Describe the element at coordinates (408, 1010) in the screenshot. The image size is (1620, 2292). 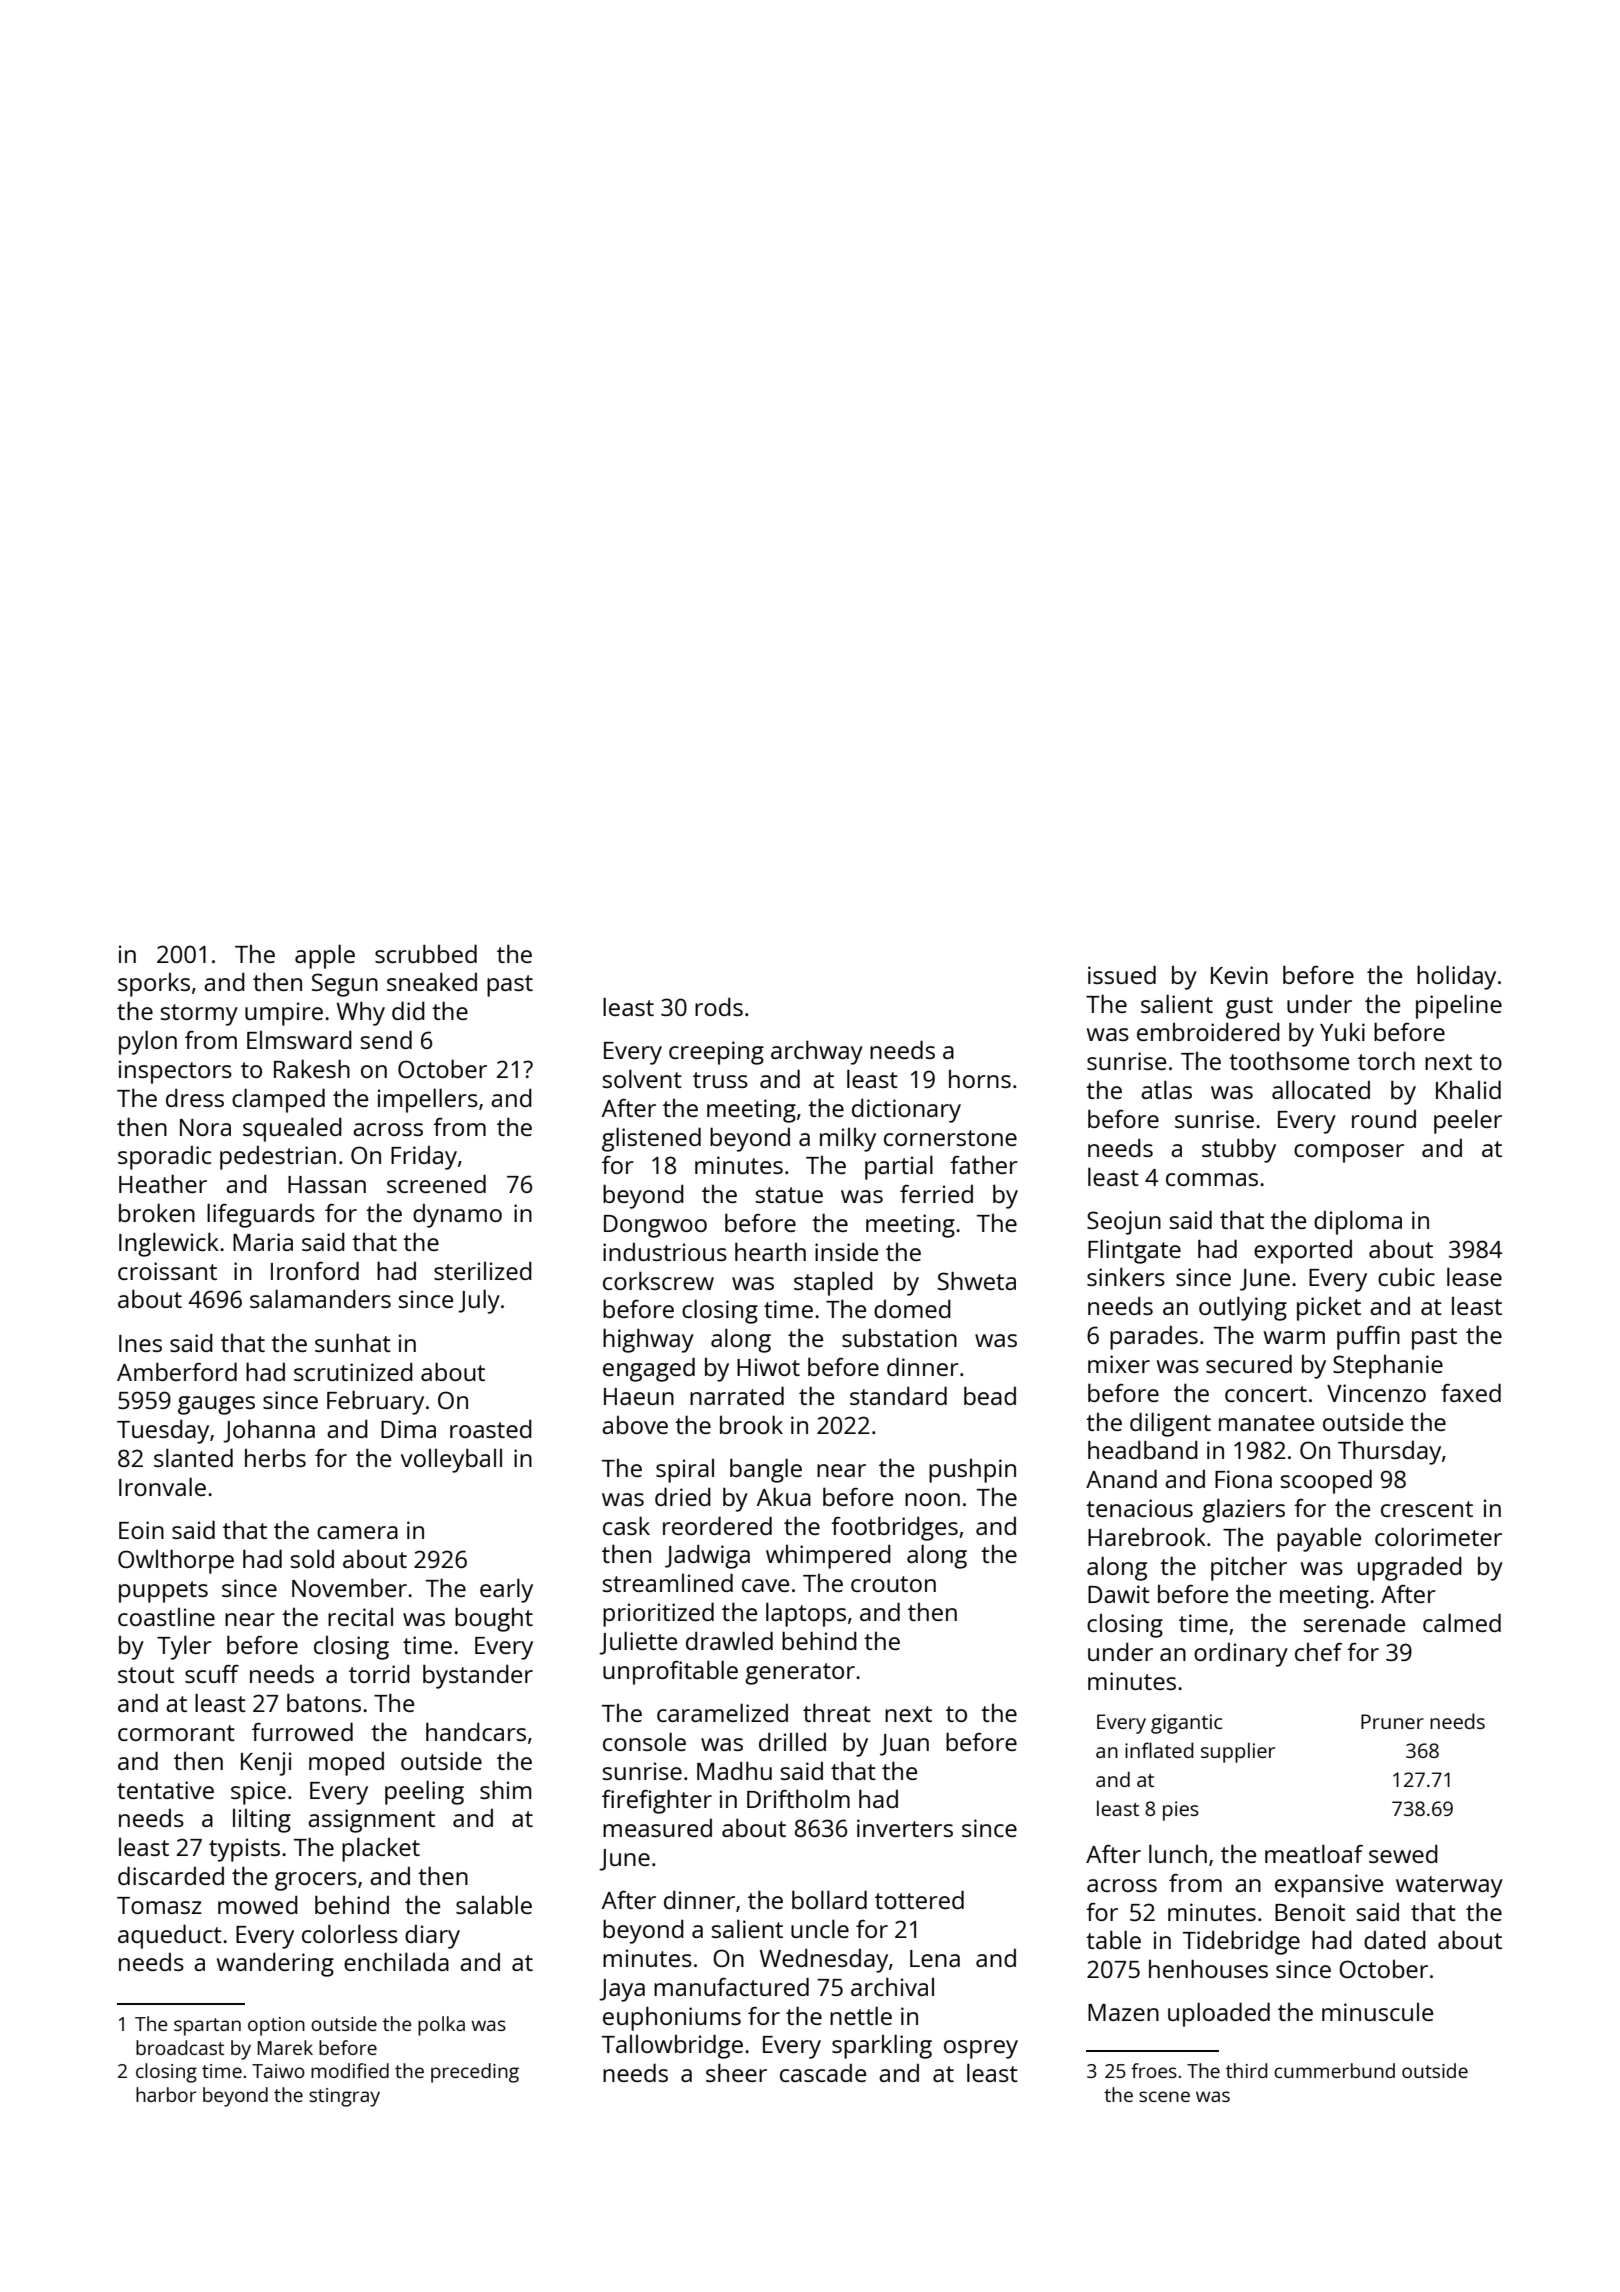
I see `did` at that location.
